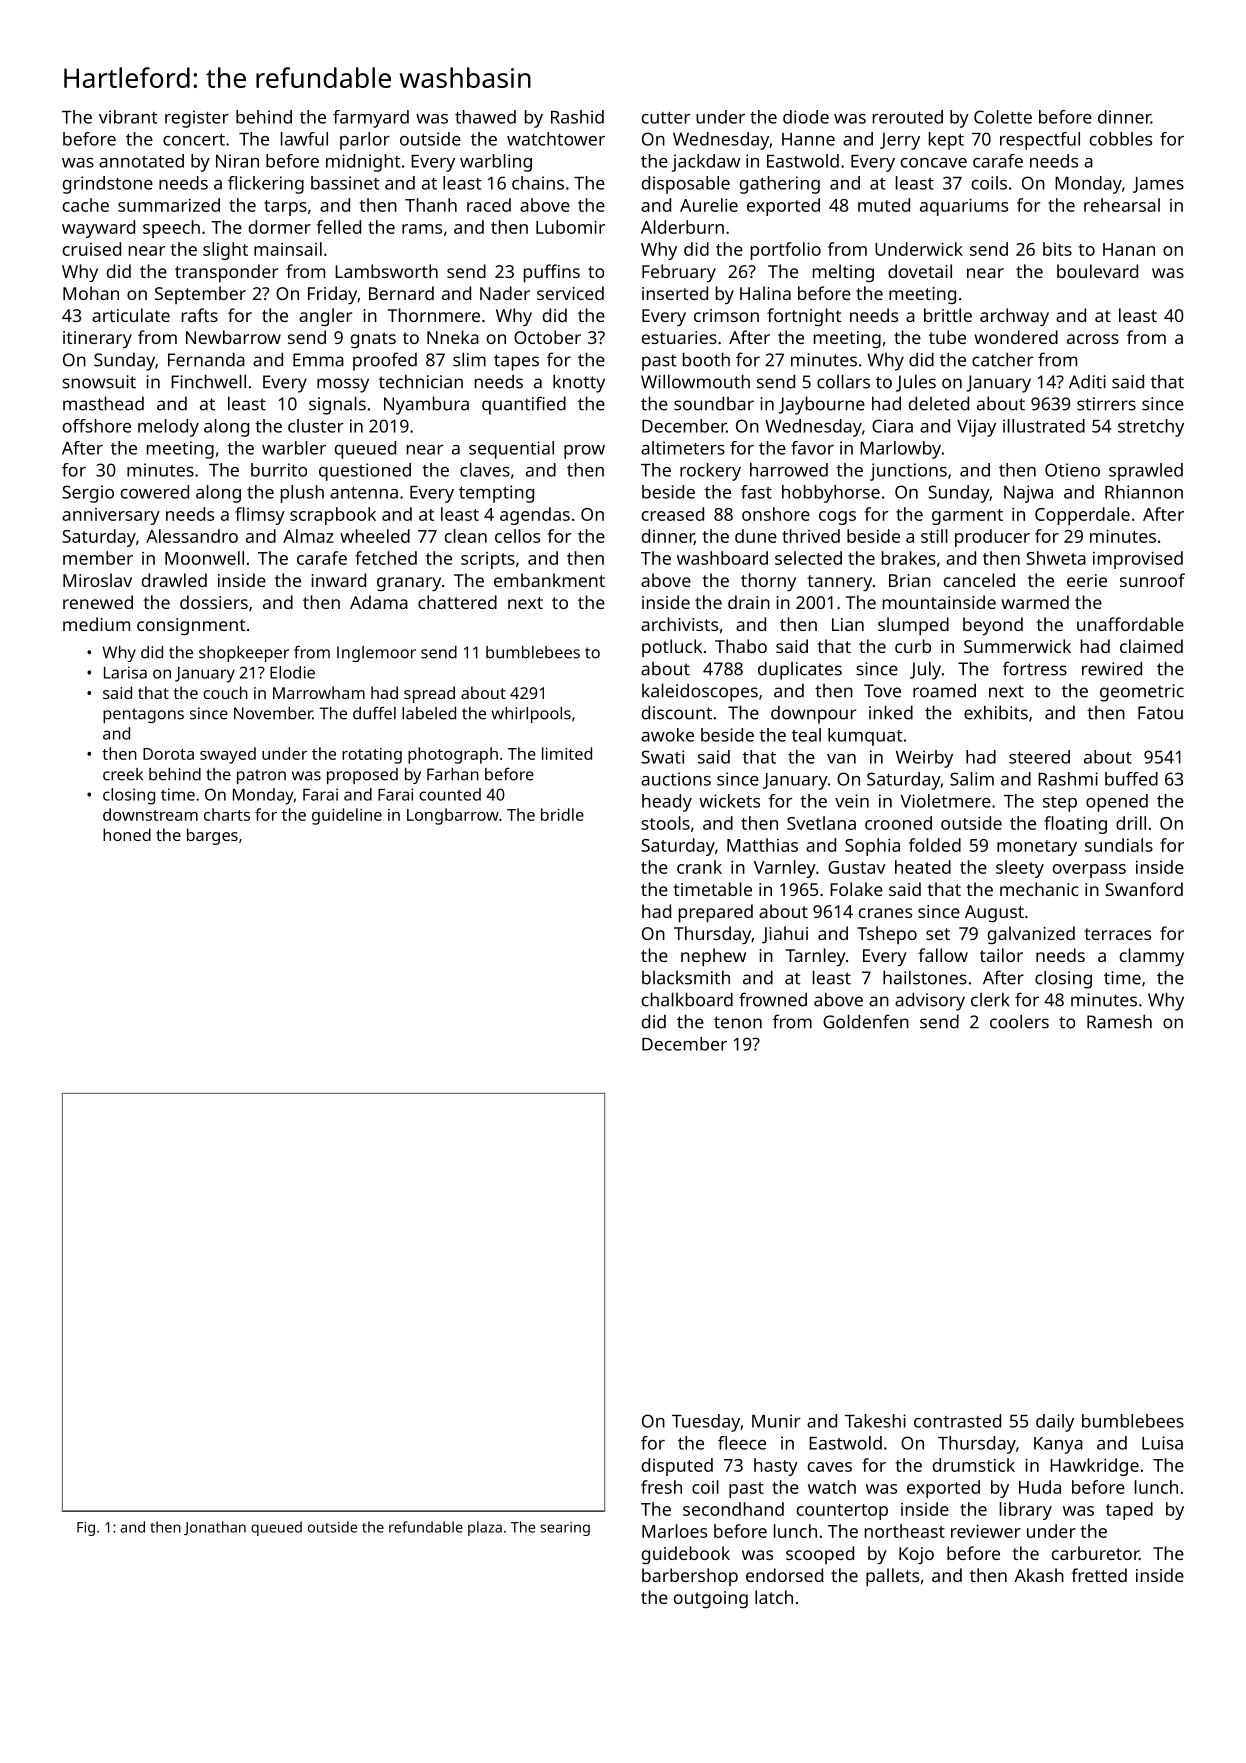 The width and height of the image is (1246, 1763). Describe the element at coordinates (453, 816) in the image. I see `Longbarrow` at that location.
